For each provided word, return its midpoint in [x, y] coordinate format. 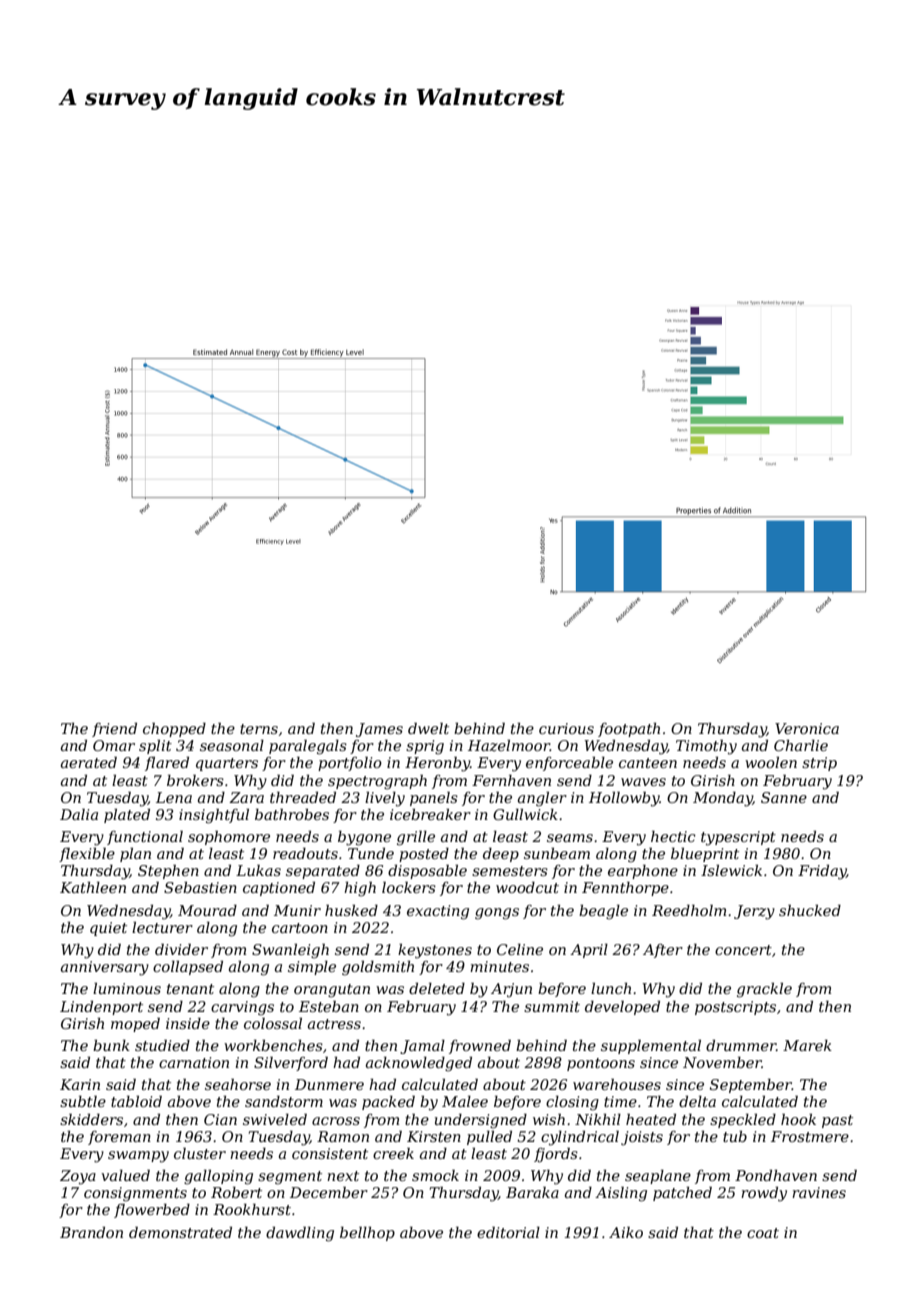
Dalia [79, 814]
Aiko [626, 1232]
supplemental [651, 1046]
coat [763, 1233]
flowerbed [152, 1210]
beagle [603, 912]
